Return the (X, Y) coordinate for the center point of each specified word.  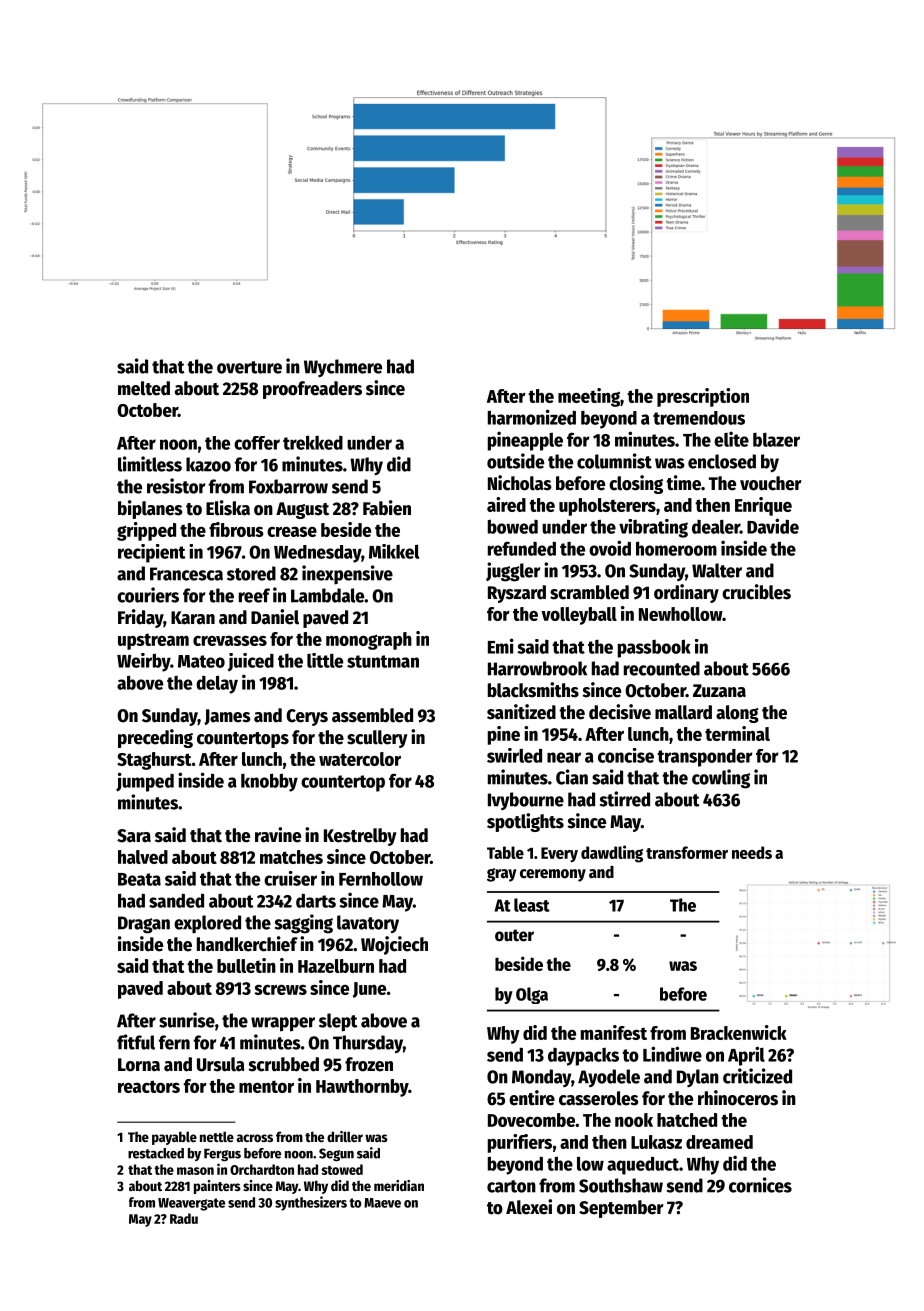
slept (338, 1022)
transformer (687, 852)
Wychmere (343, 368)
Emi (501, 646)
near (564, 757)
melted (144, 388)
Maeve (382, 1203)
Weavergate (191, 1204)
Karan (193, 618)
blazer (776, 440)
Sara (134, 836)
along (737, 714)
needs (752, 852)
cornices (760, 1185)
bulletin (246, 965)
